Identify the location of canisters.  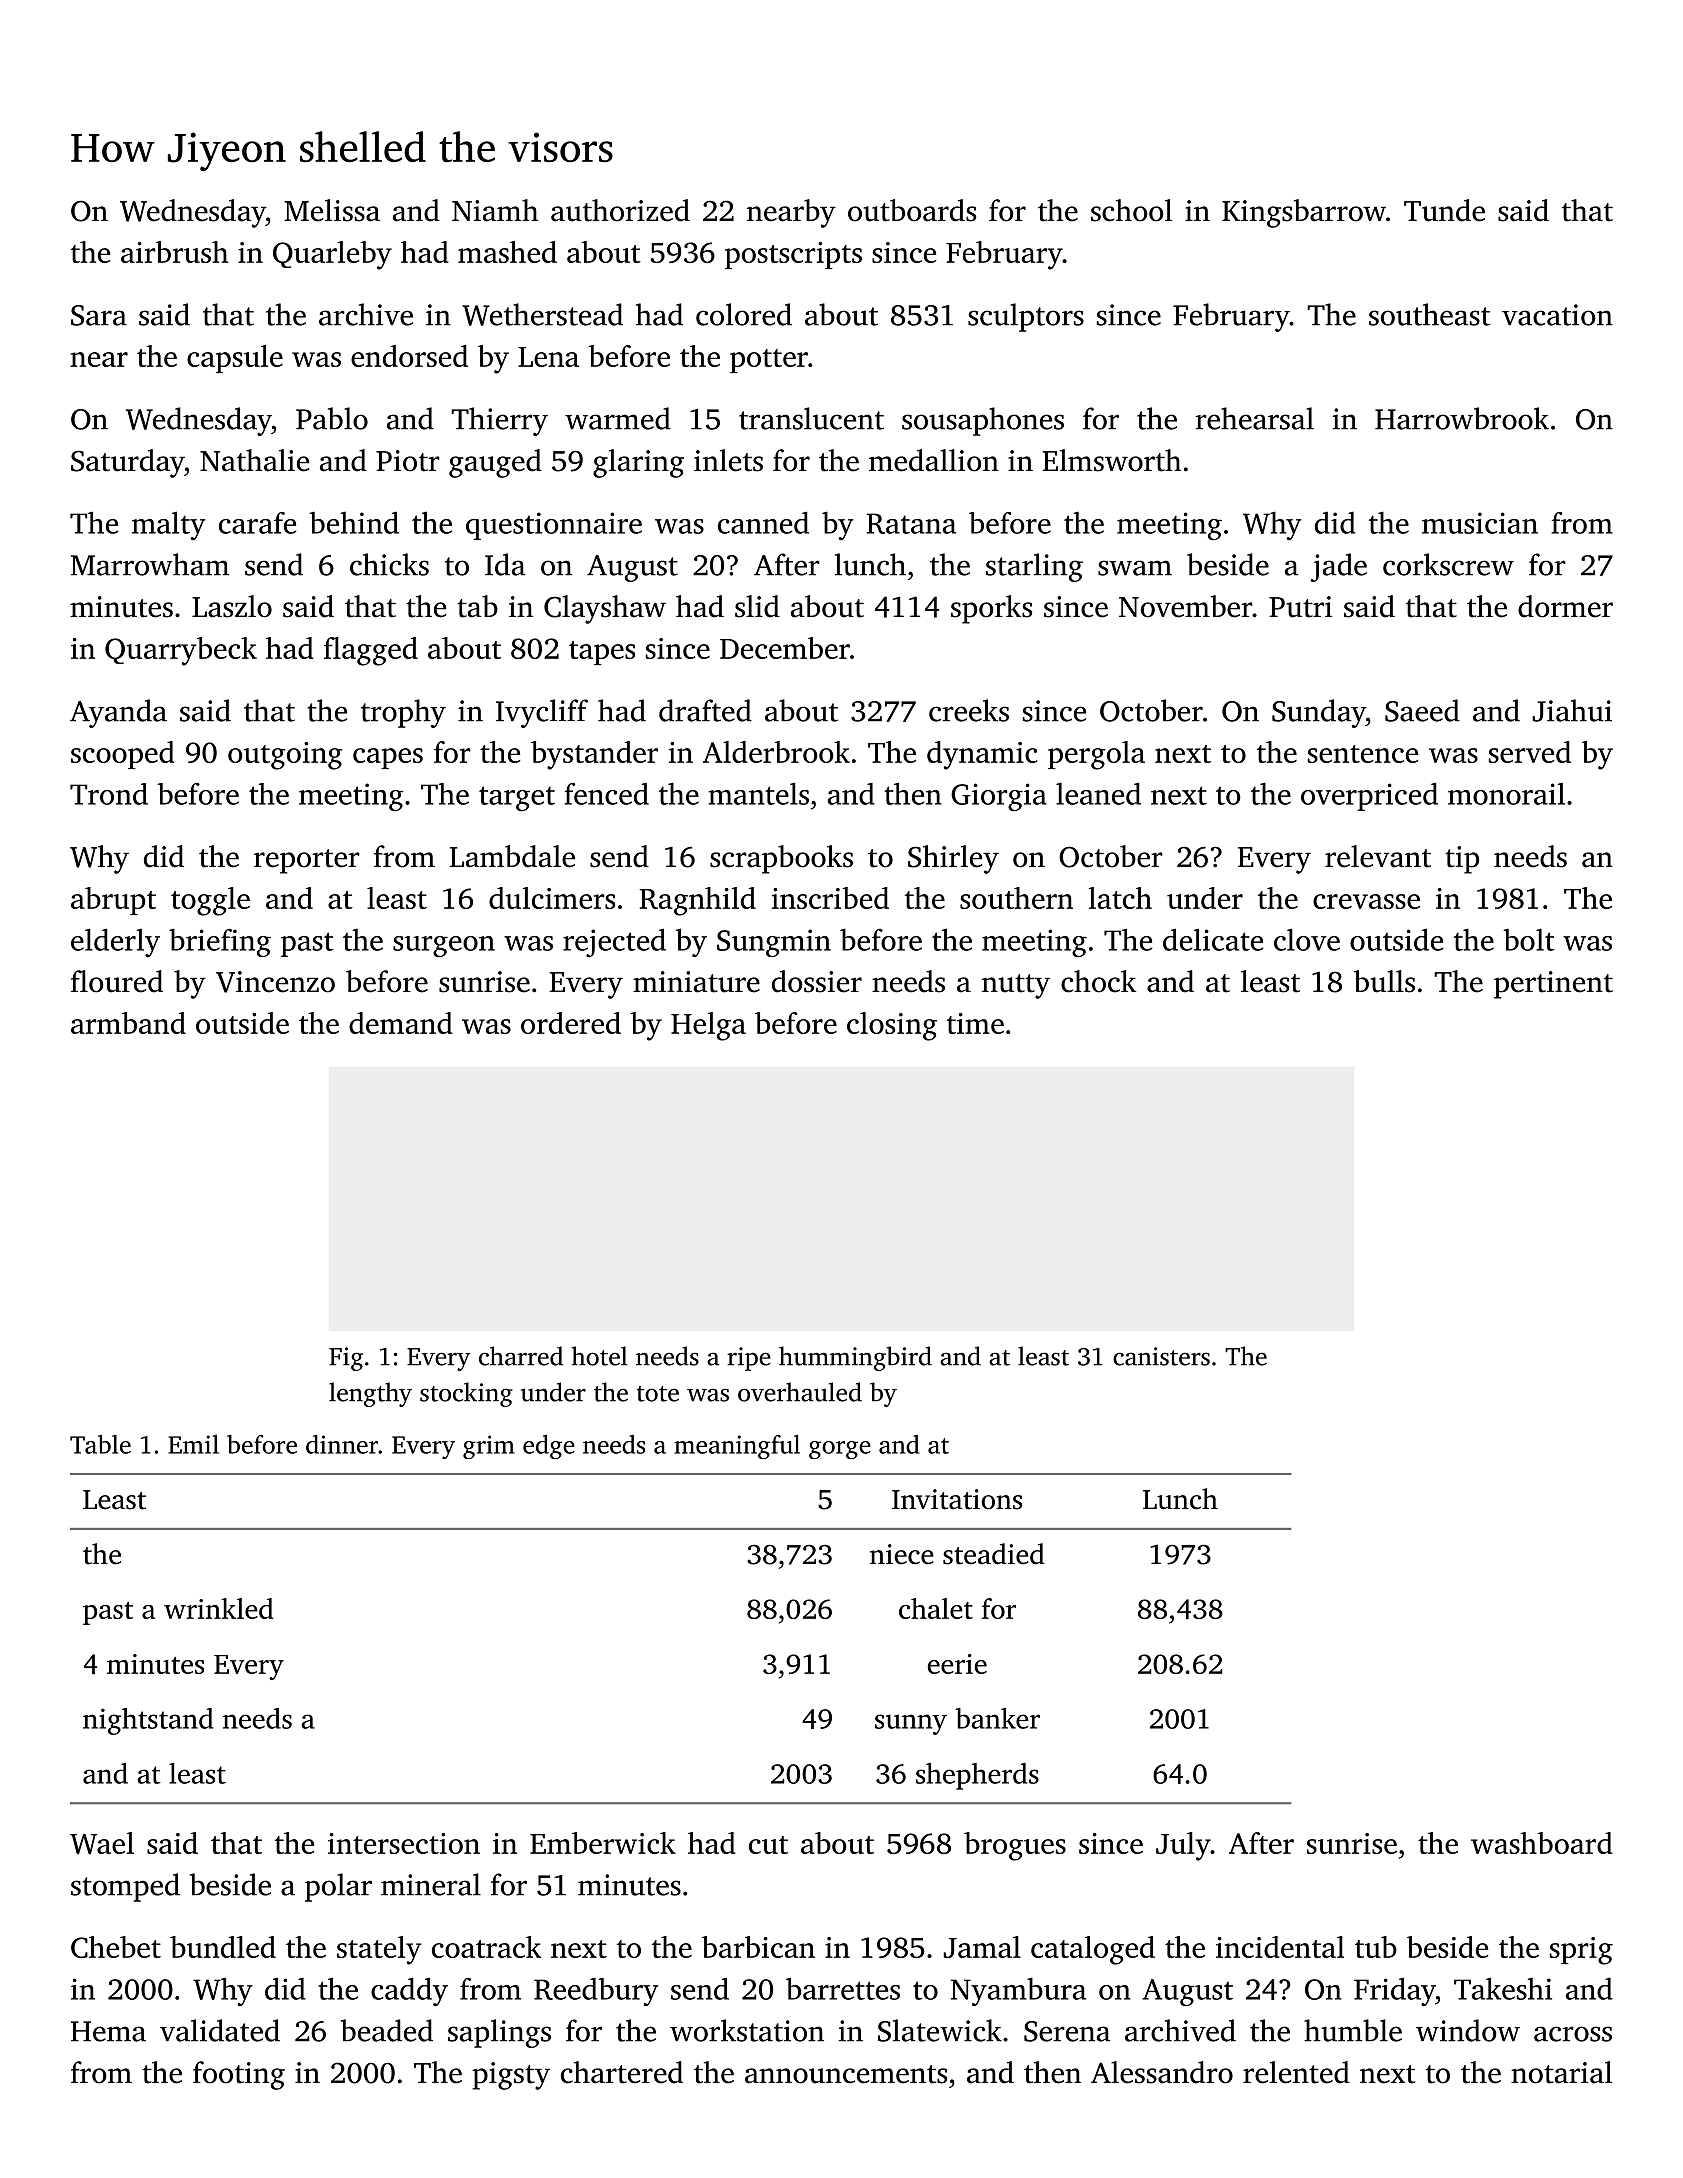
(1161, 1356).
